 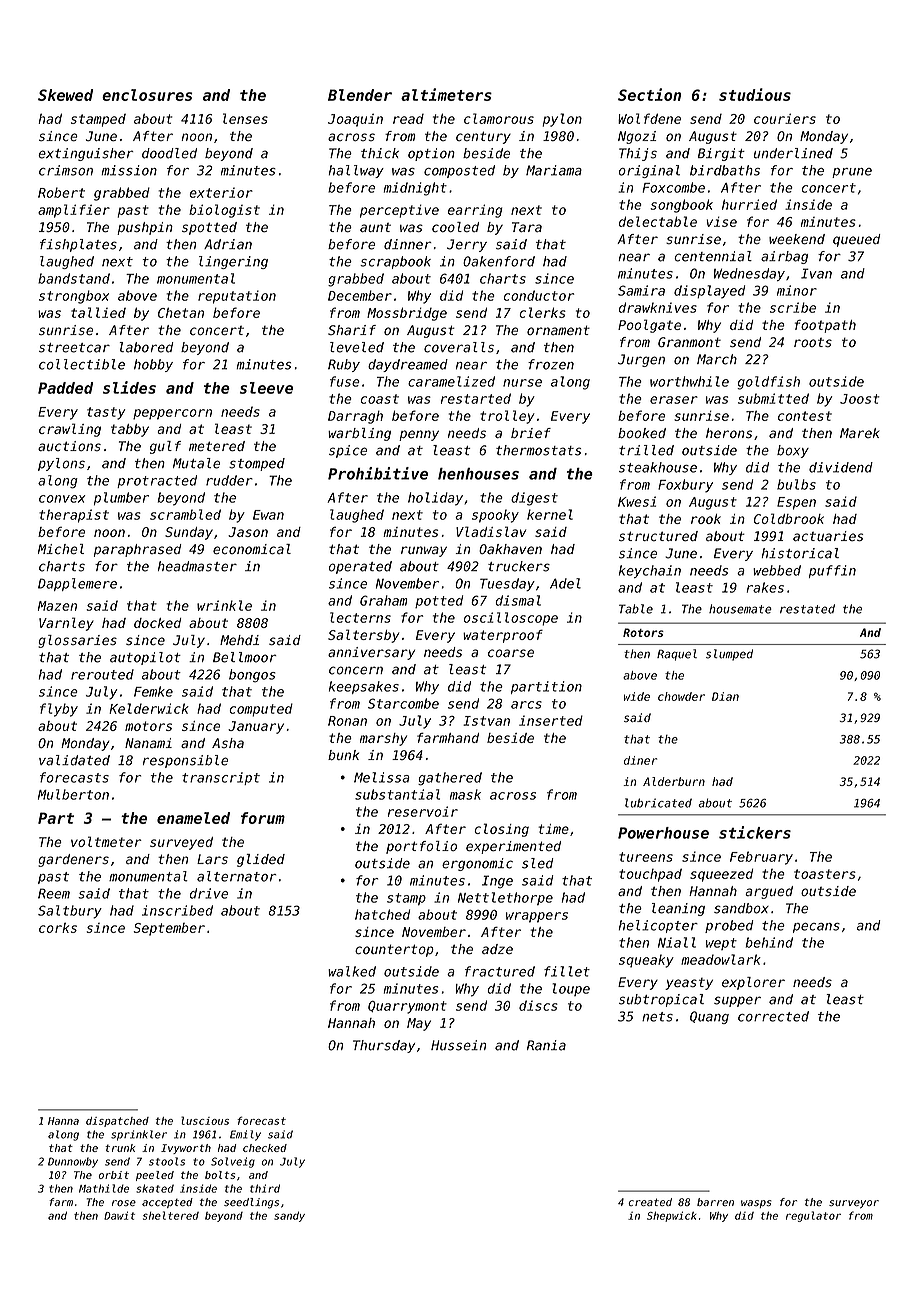 I want to click on computed, so click(x=261, y=710).
